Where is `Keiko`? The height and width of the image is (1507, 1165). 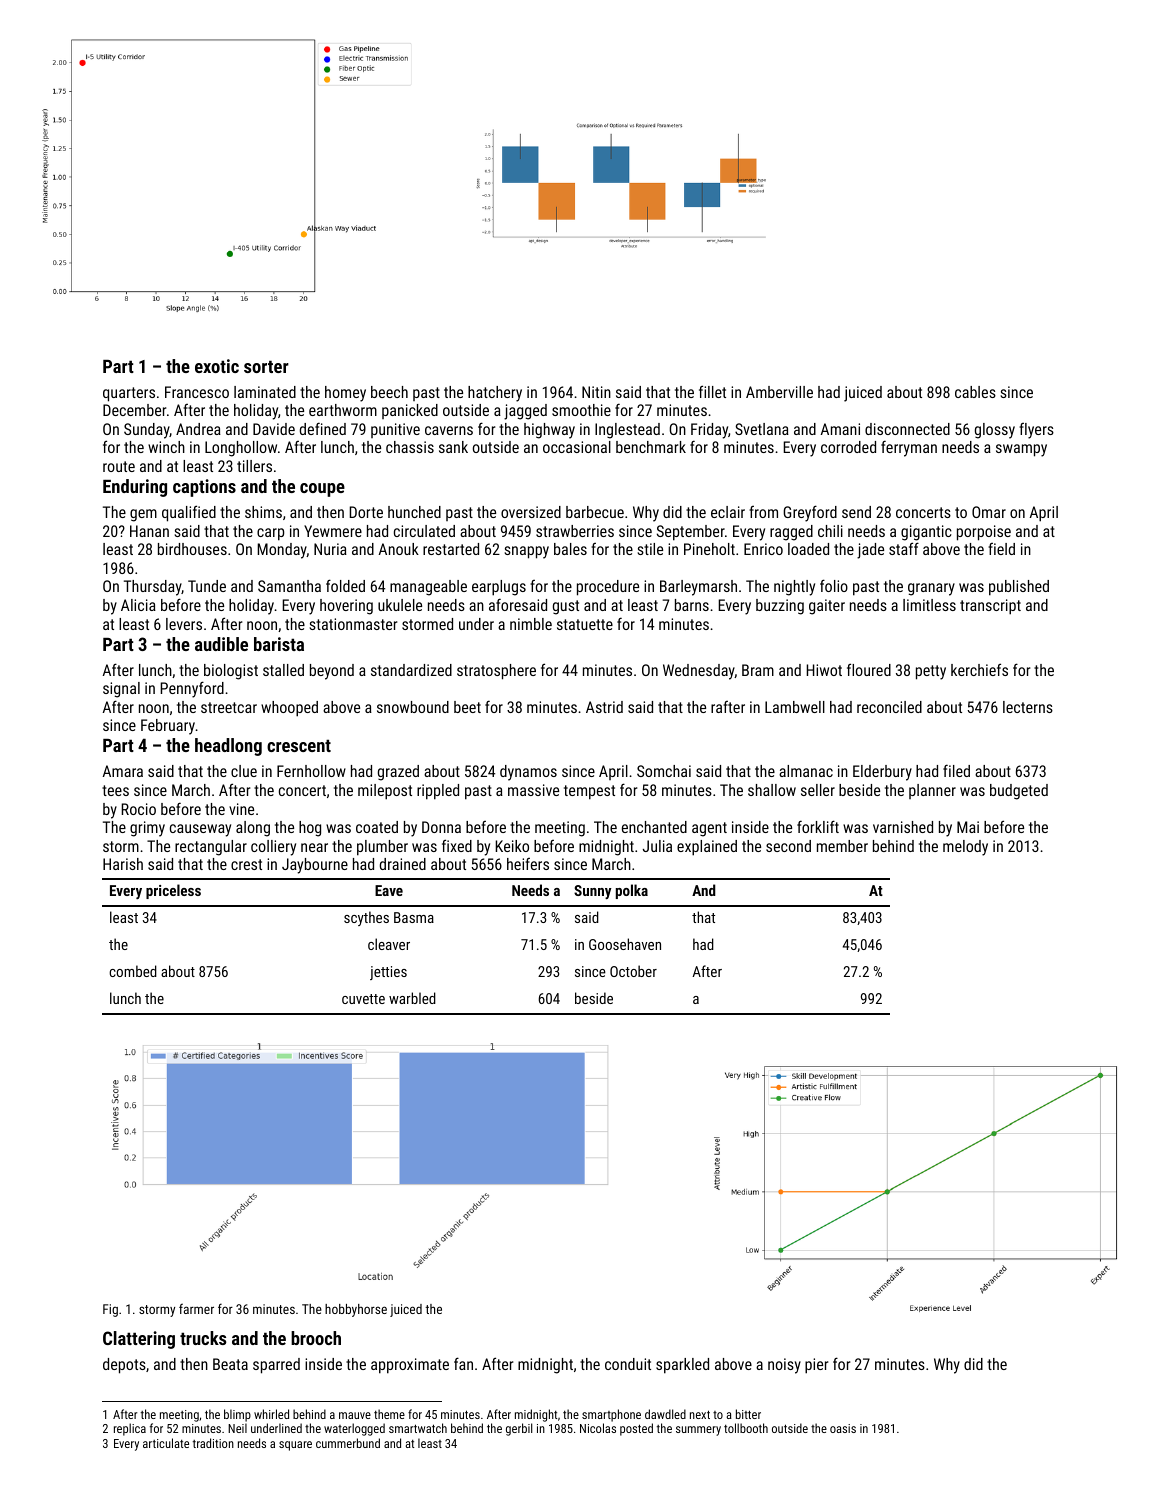 Keiko is located at coordinates (512, 846).
